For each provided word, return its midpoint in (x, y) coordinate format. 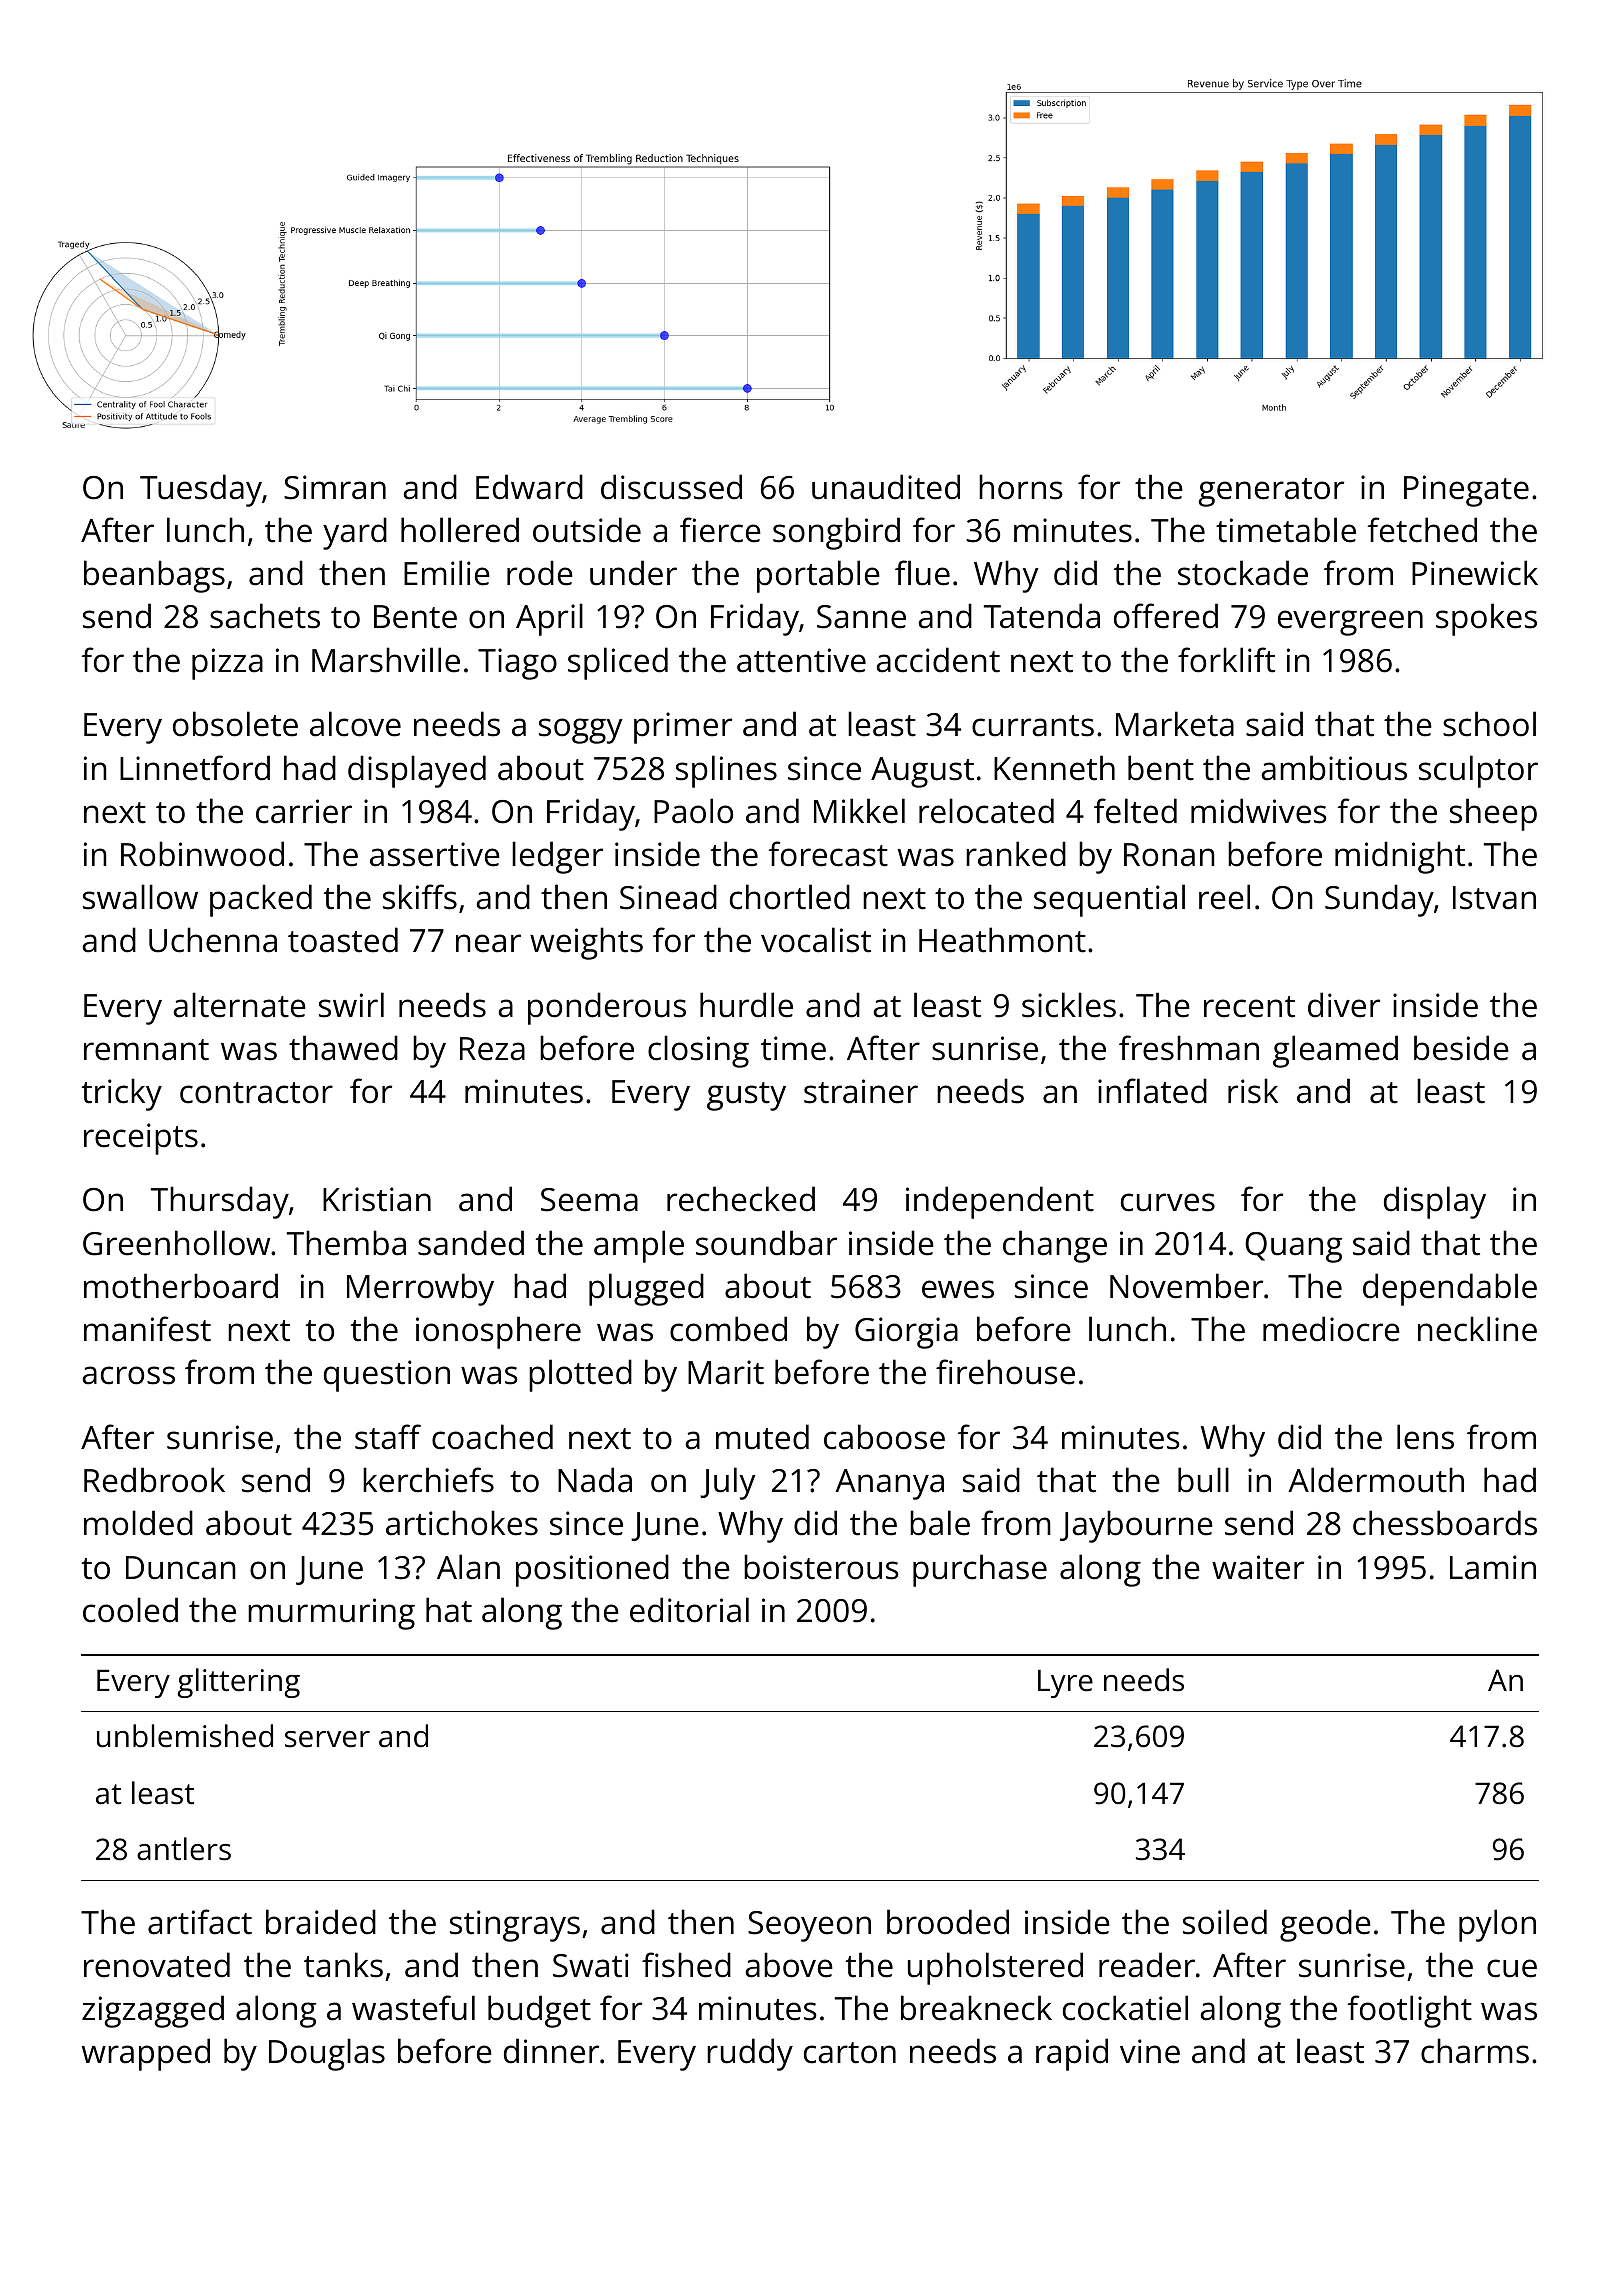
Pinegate (1466, 491)
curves (1168, 1202)
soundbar (766, 1243)
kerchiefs (428, 1480)
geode (1325, 1925)
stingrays (515, 1926)
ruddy (750, 2054)
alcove (355, 724)
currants (1033, 726)
